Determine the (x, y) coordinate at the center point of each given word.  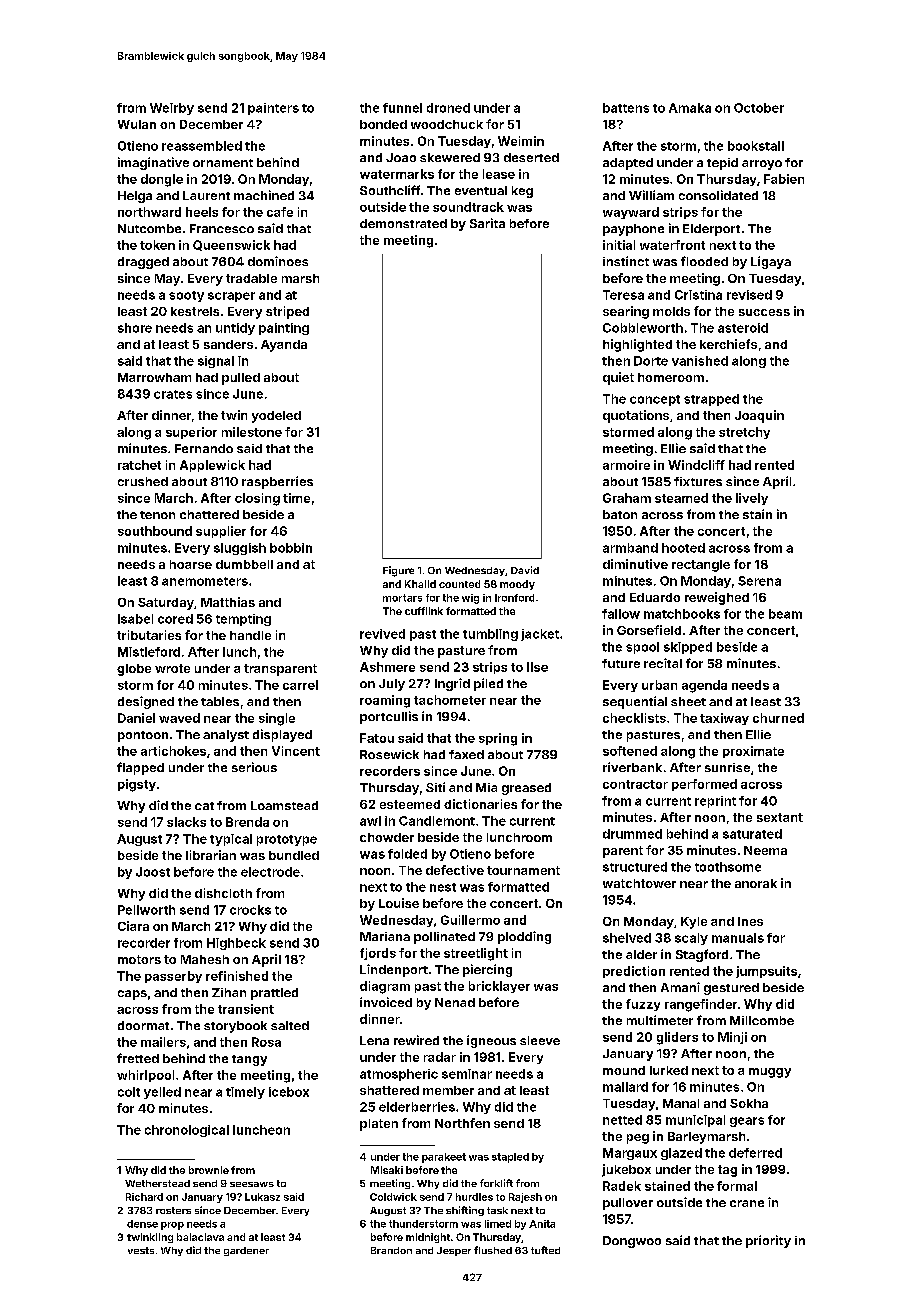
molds (671, 311)
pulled (241, 379)
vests (141, 1250)
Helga (135, 197)
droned (448, 108)
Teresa (623, 295)
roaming (385, 701)
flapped (140, 768)
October (759, 108)
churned (778, 718)
